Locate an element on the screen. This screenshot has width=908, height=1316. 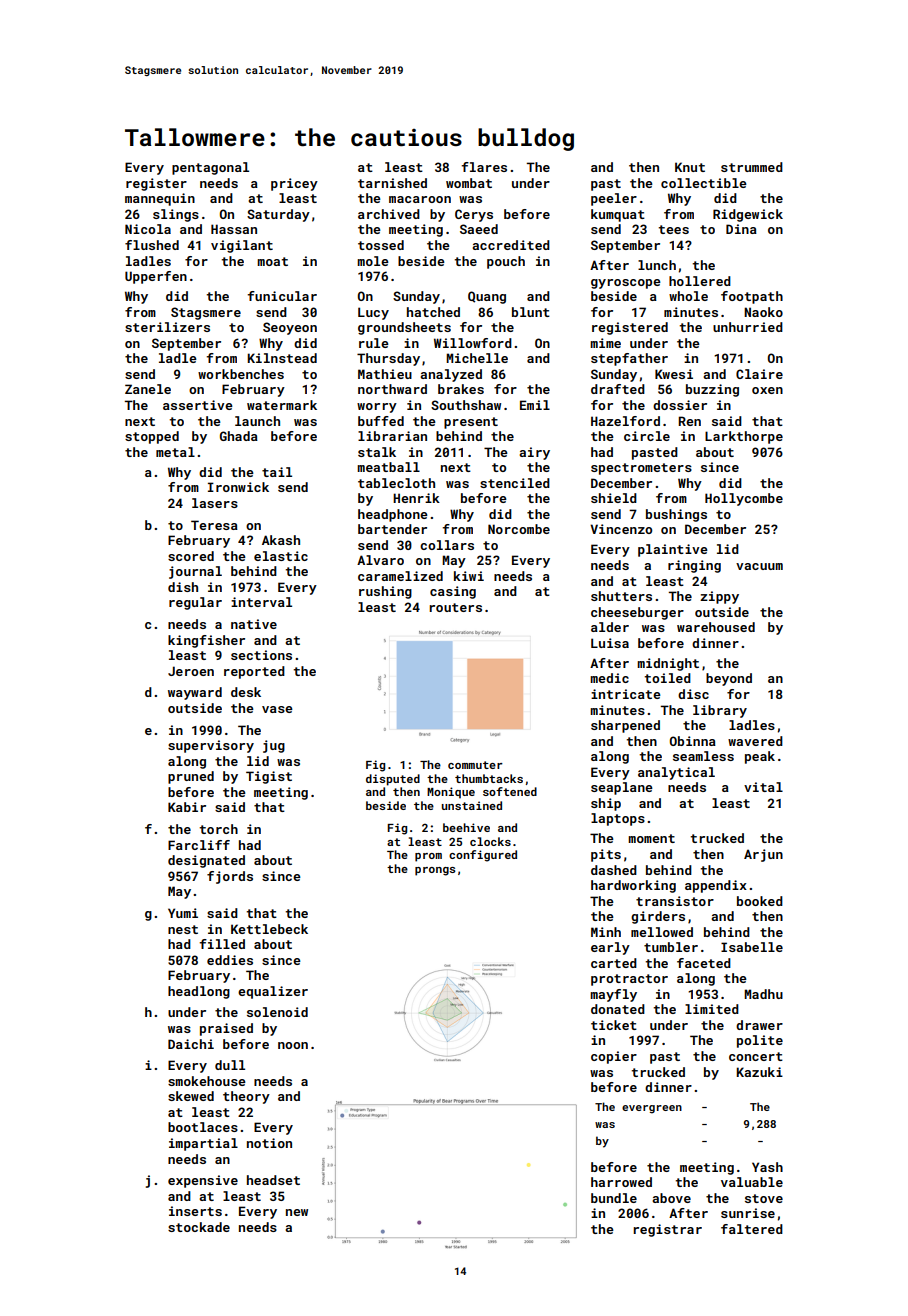
designated is located at coordinates (206, 861).
